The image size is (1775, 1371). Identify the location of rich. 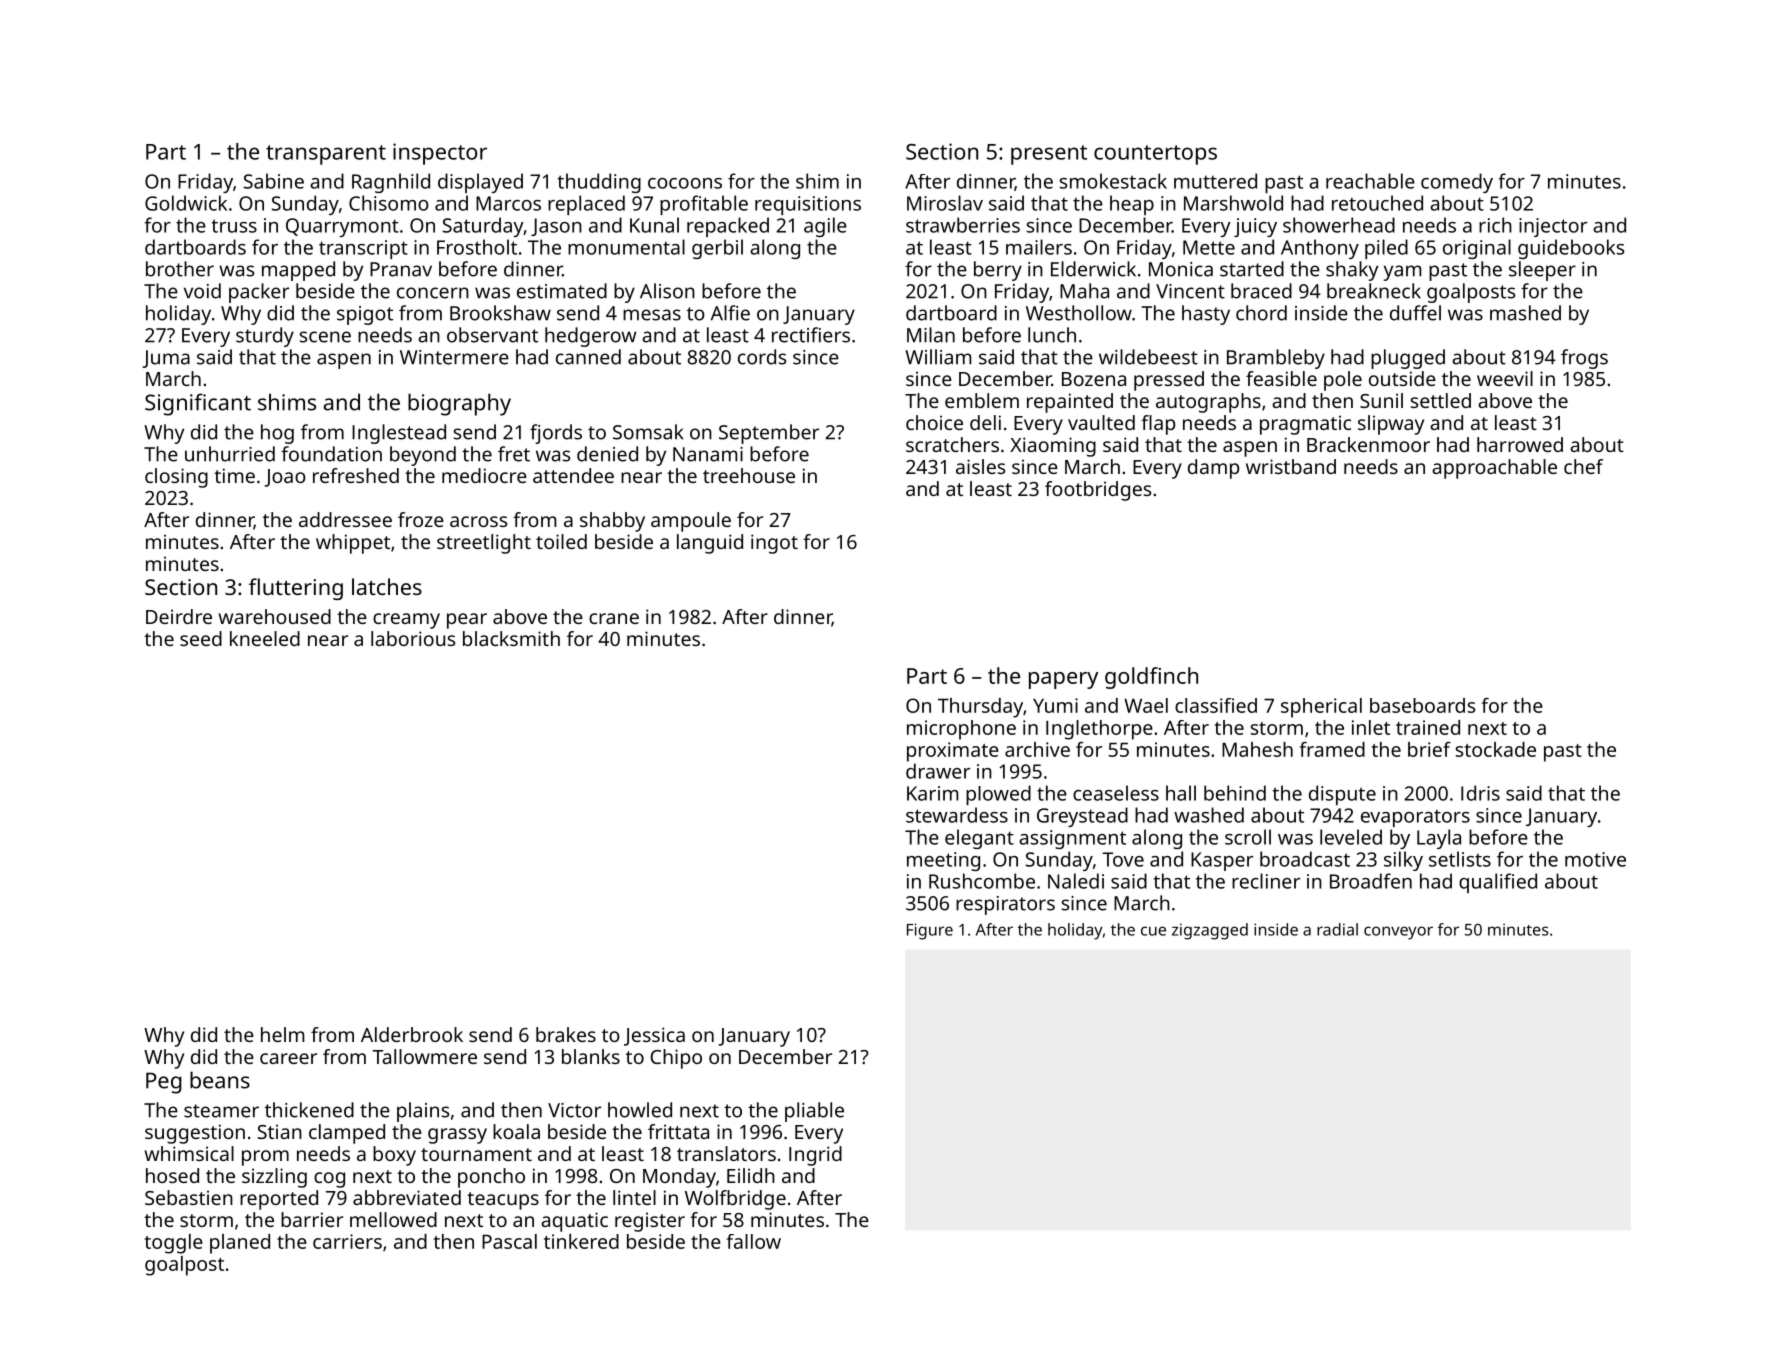
(1495, 225).
